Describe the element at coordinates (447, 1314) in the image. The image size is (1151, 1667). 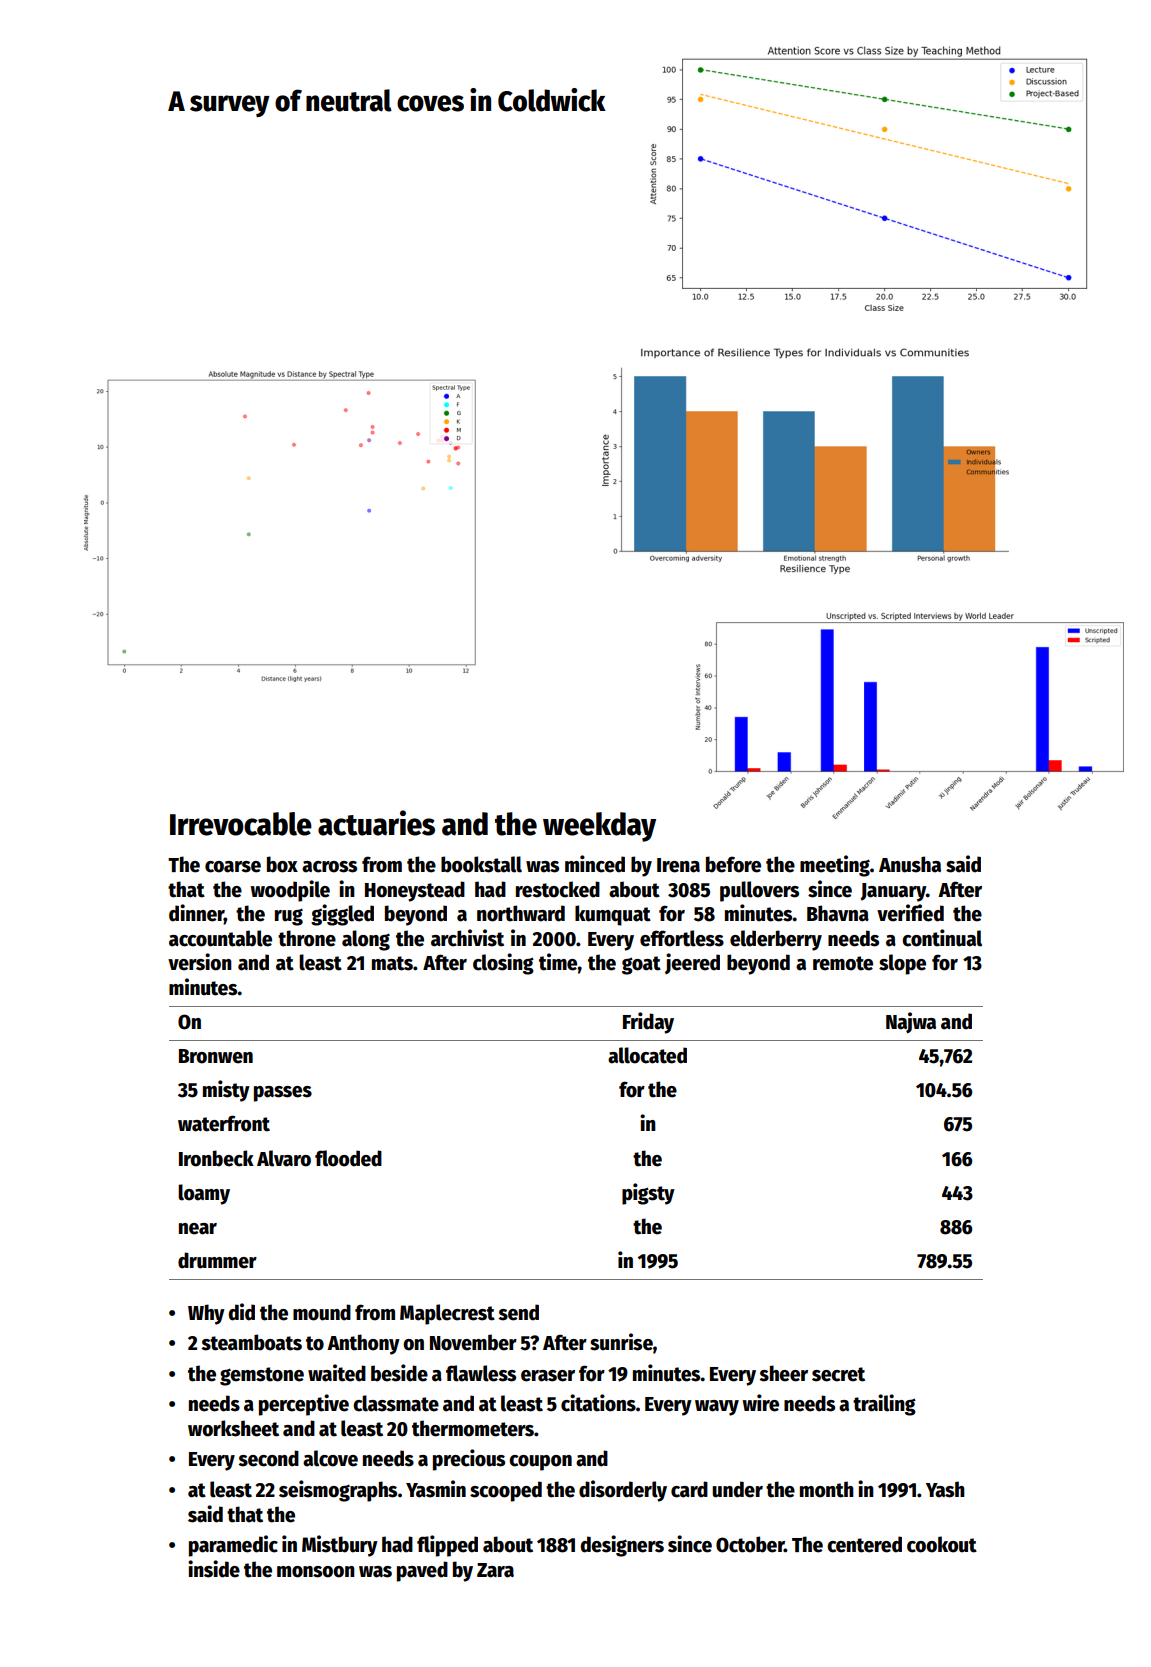
I see `Maplecrest` at that location.
